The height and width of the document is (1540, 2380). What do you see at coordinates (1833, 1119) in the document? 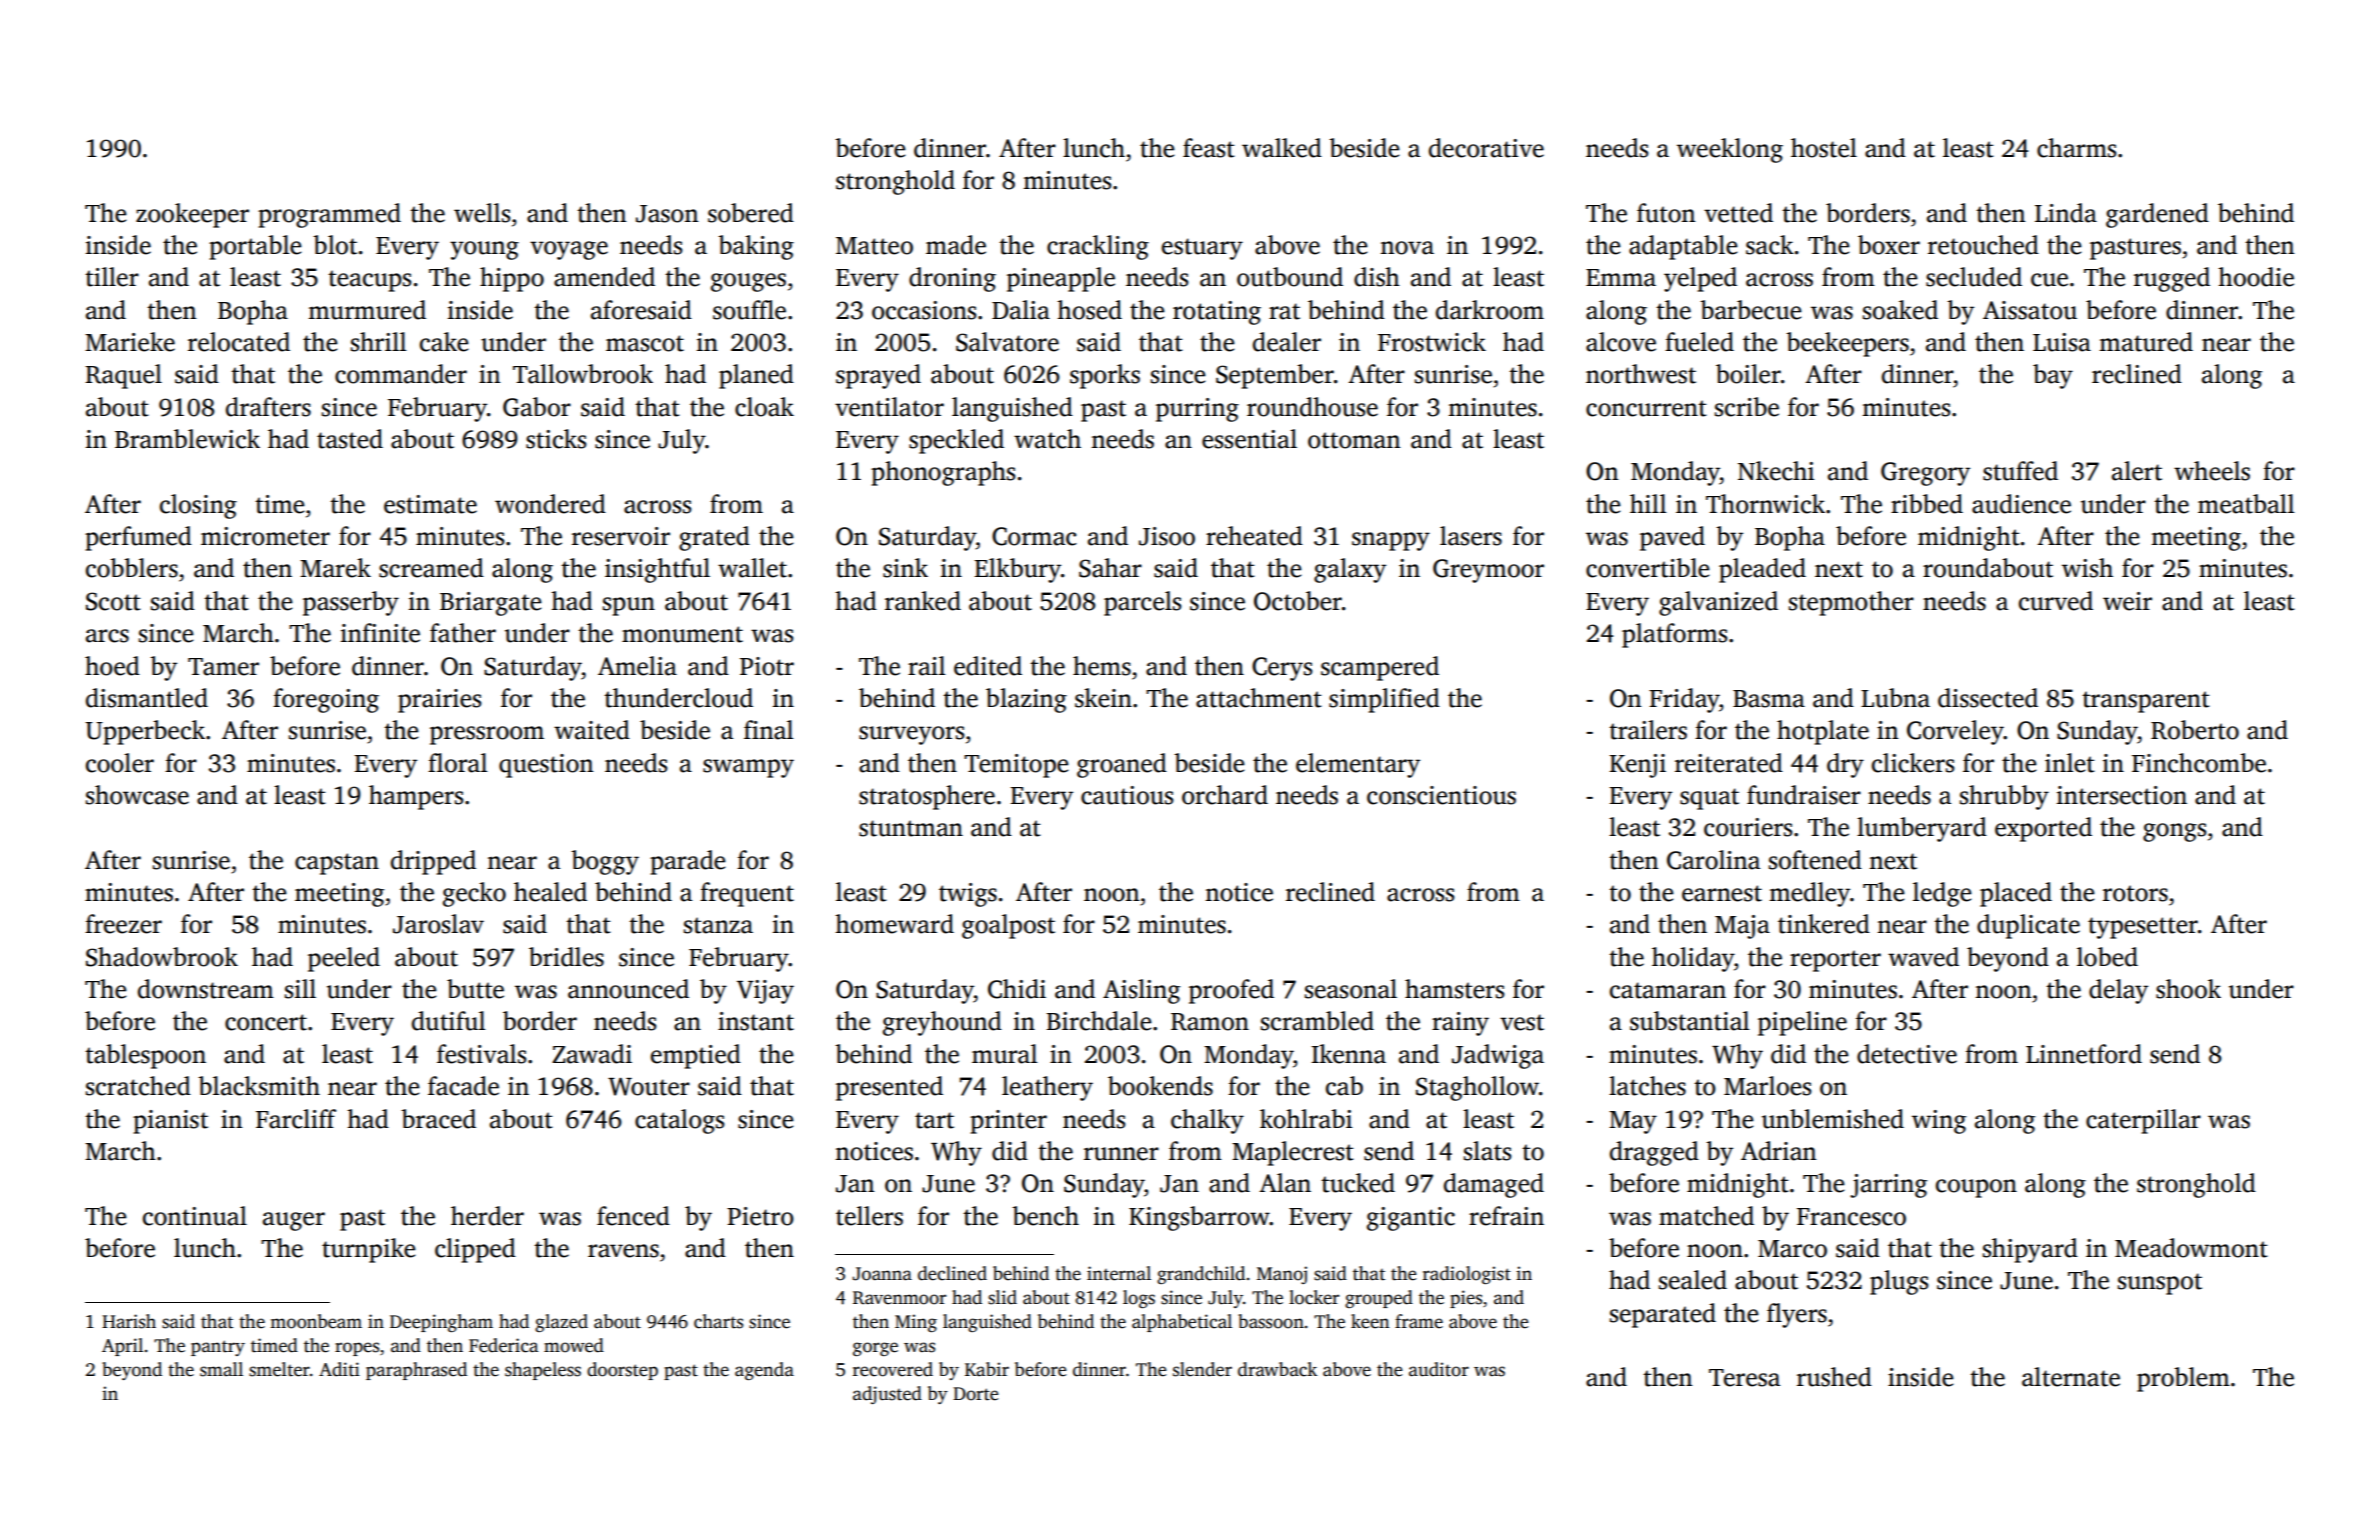
I see `unblemished` at bounding box center [1833, 1119].
